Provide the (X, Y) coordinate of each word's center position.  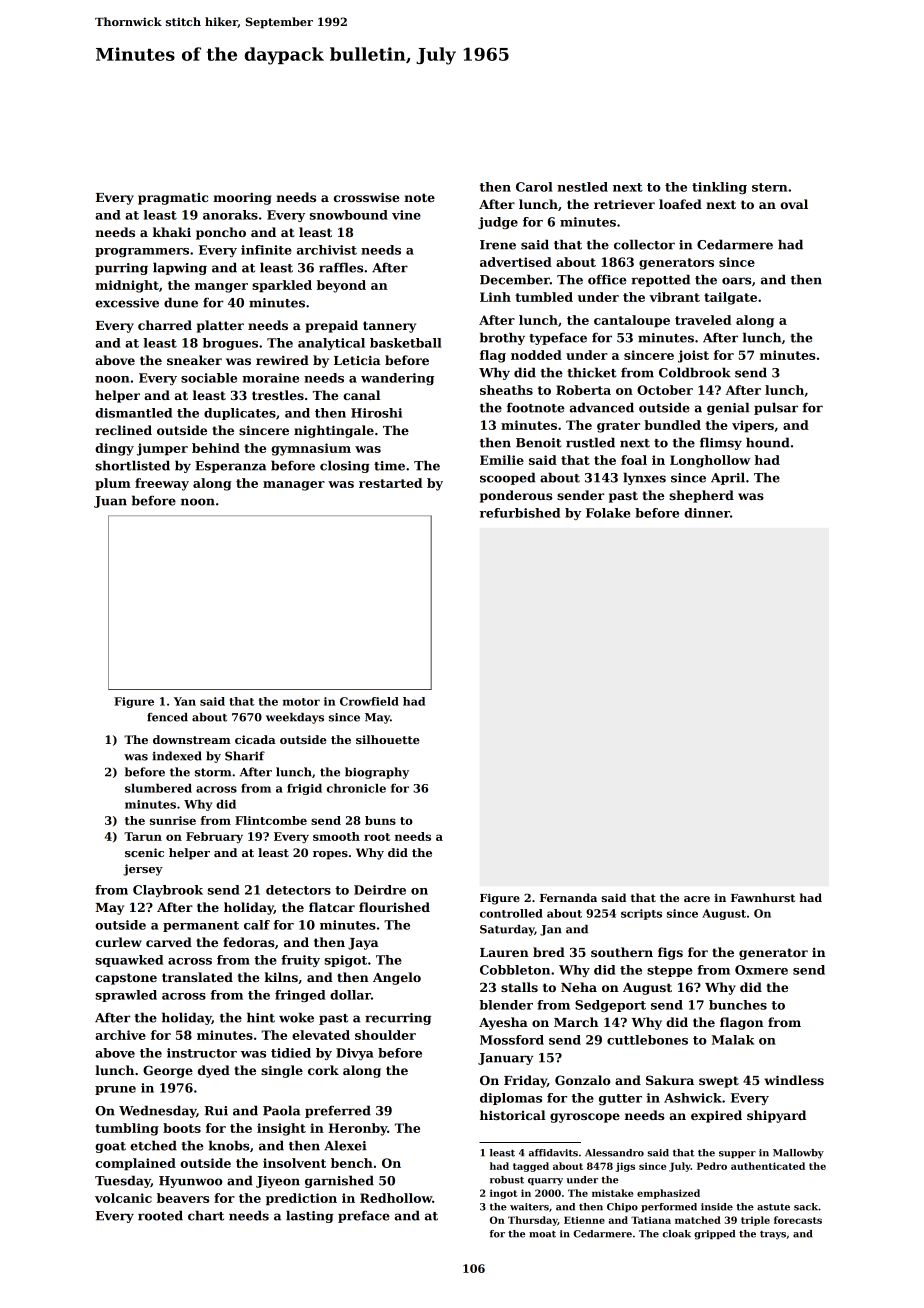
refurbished (520, 513)
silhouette (388, 739)
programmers (142, 252)
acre (697, 899)
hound (768, 442)
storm (213, 772)
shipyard (776, 1116)
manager (294, 486)
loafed (680, 204)
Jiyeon (278, 1182)
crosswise (367, 197)
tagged (531, 1167)
